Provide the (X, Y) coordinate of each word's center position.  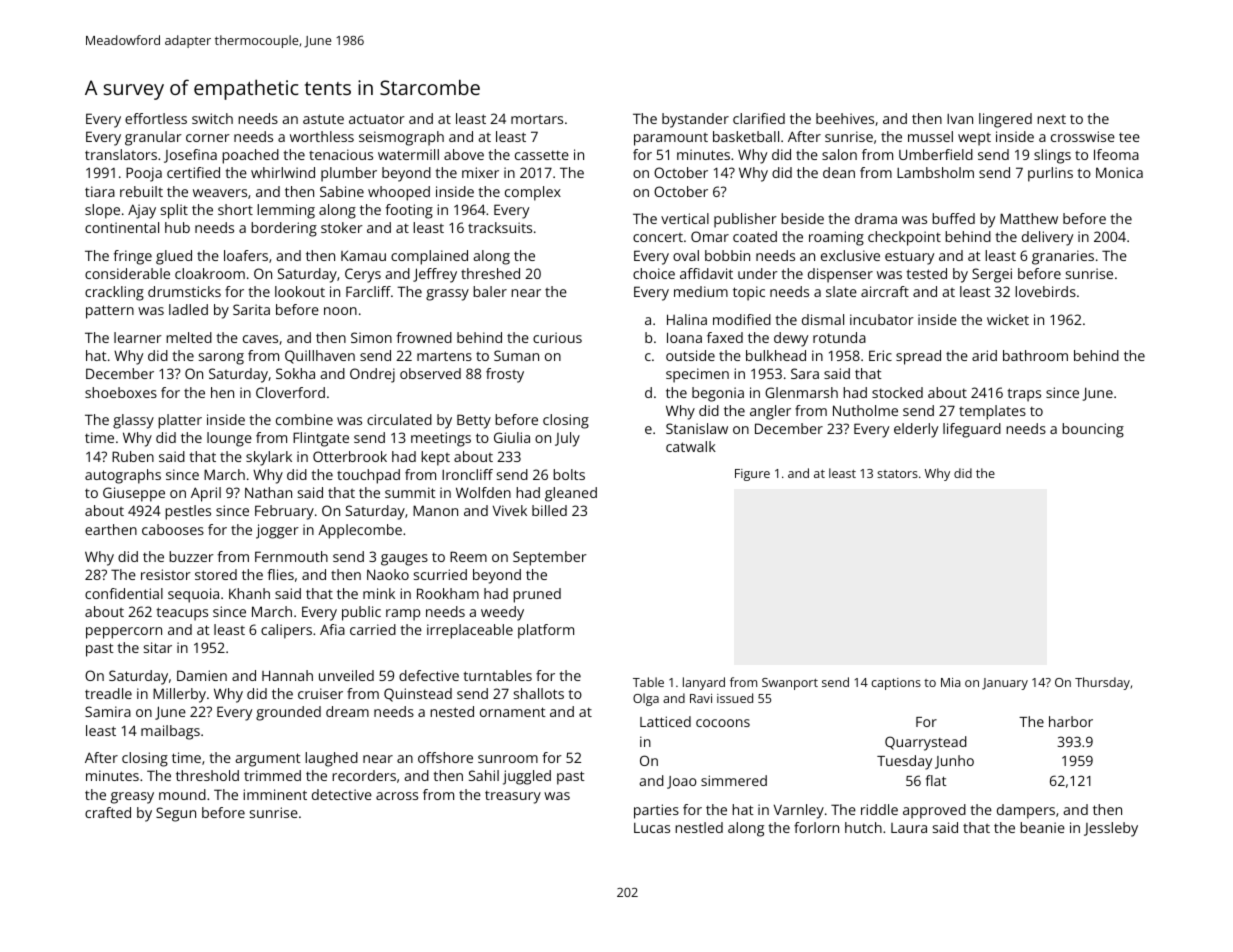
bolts (569, 474)
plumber (349, 174)
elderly (916, 430)
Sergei (992, 275)
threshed (490, 273)
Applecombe (360, 531)
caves (260, 339)
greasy (132, 798)
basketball (746, 136)
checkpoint (904, 238)
